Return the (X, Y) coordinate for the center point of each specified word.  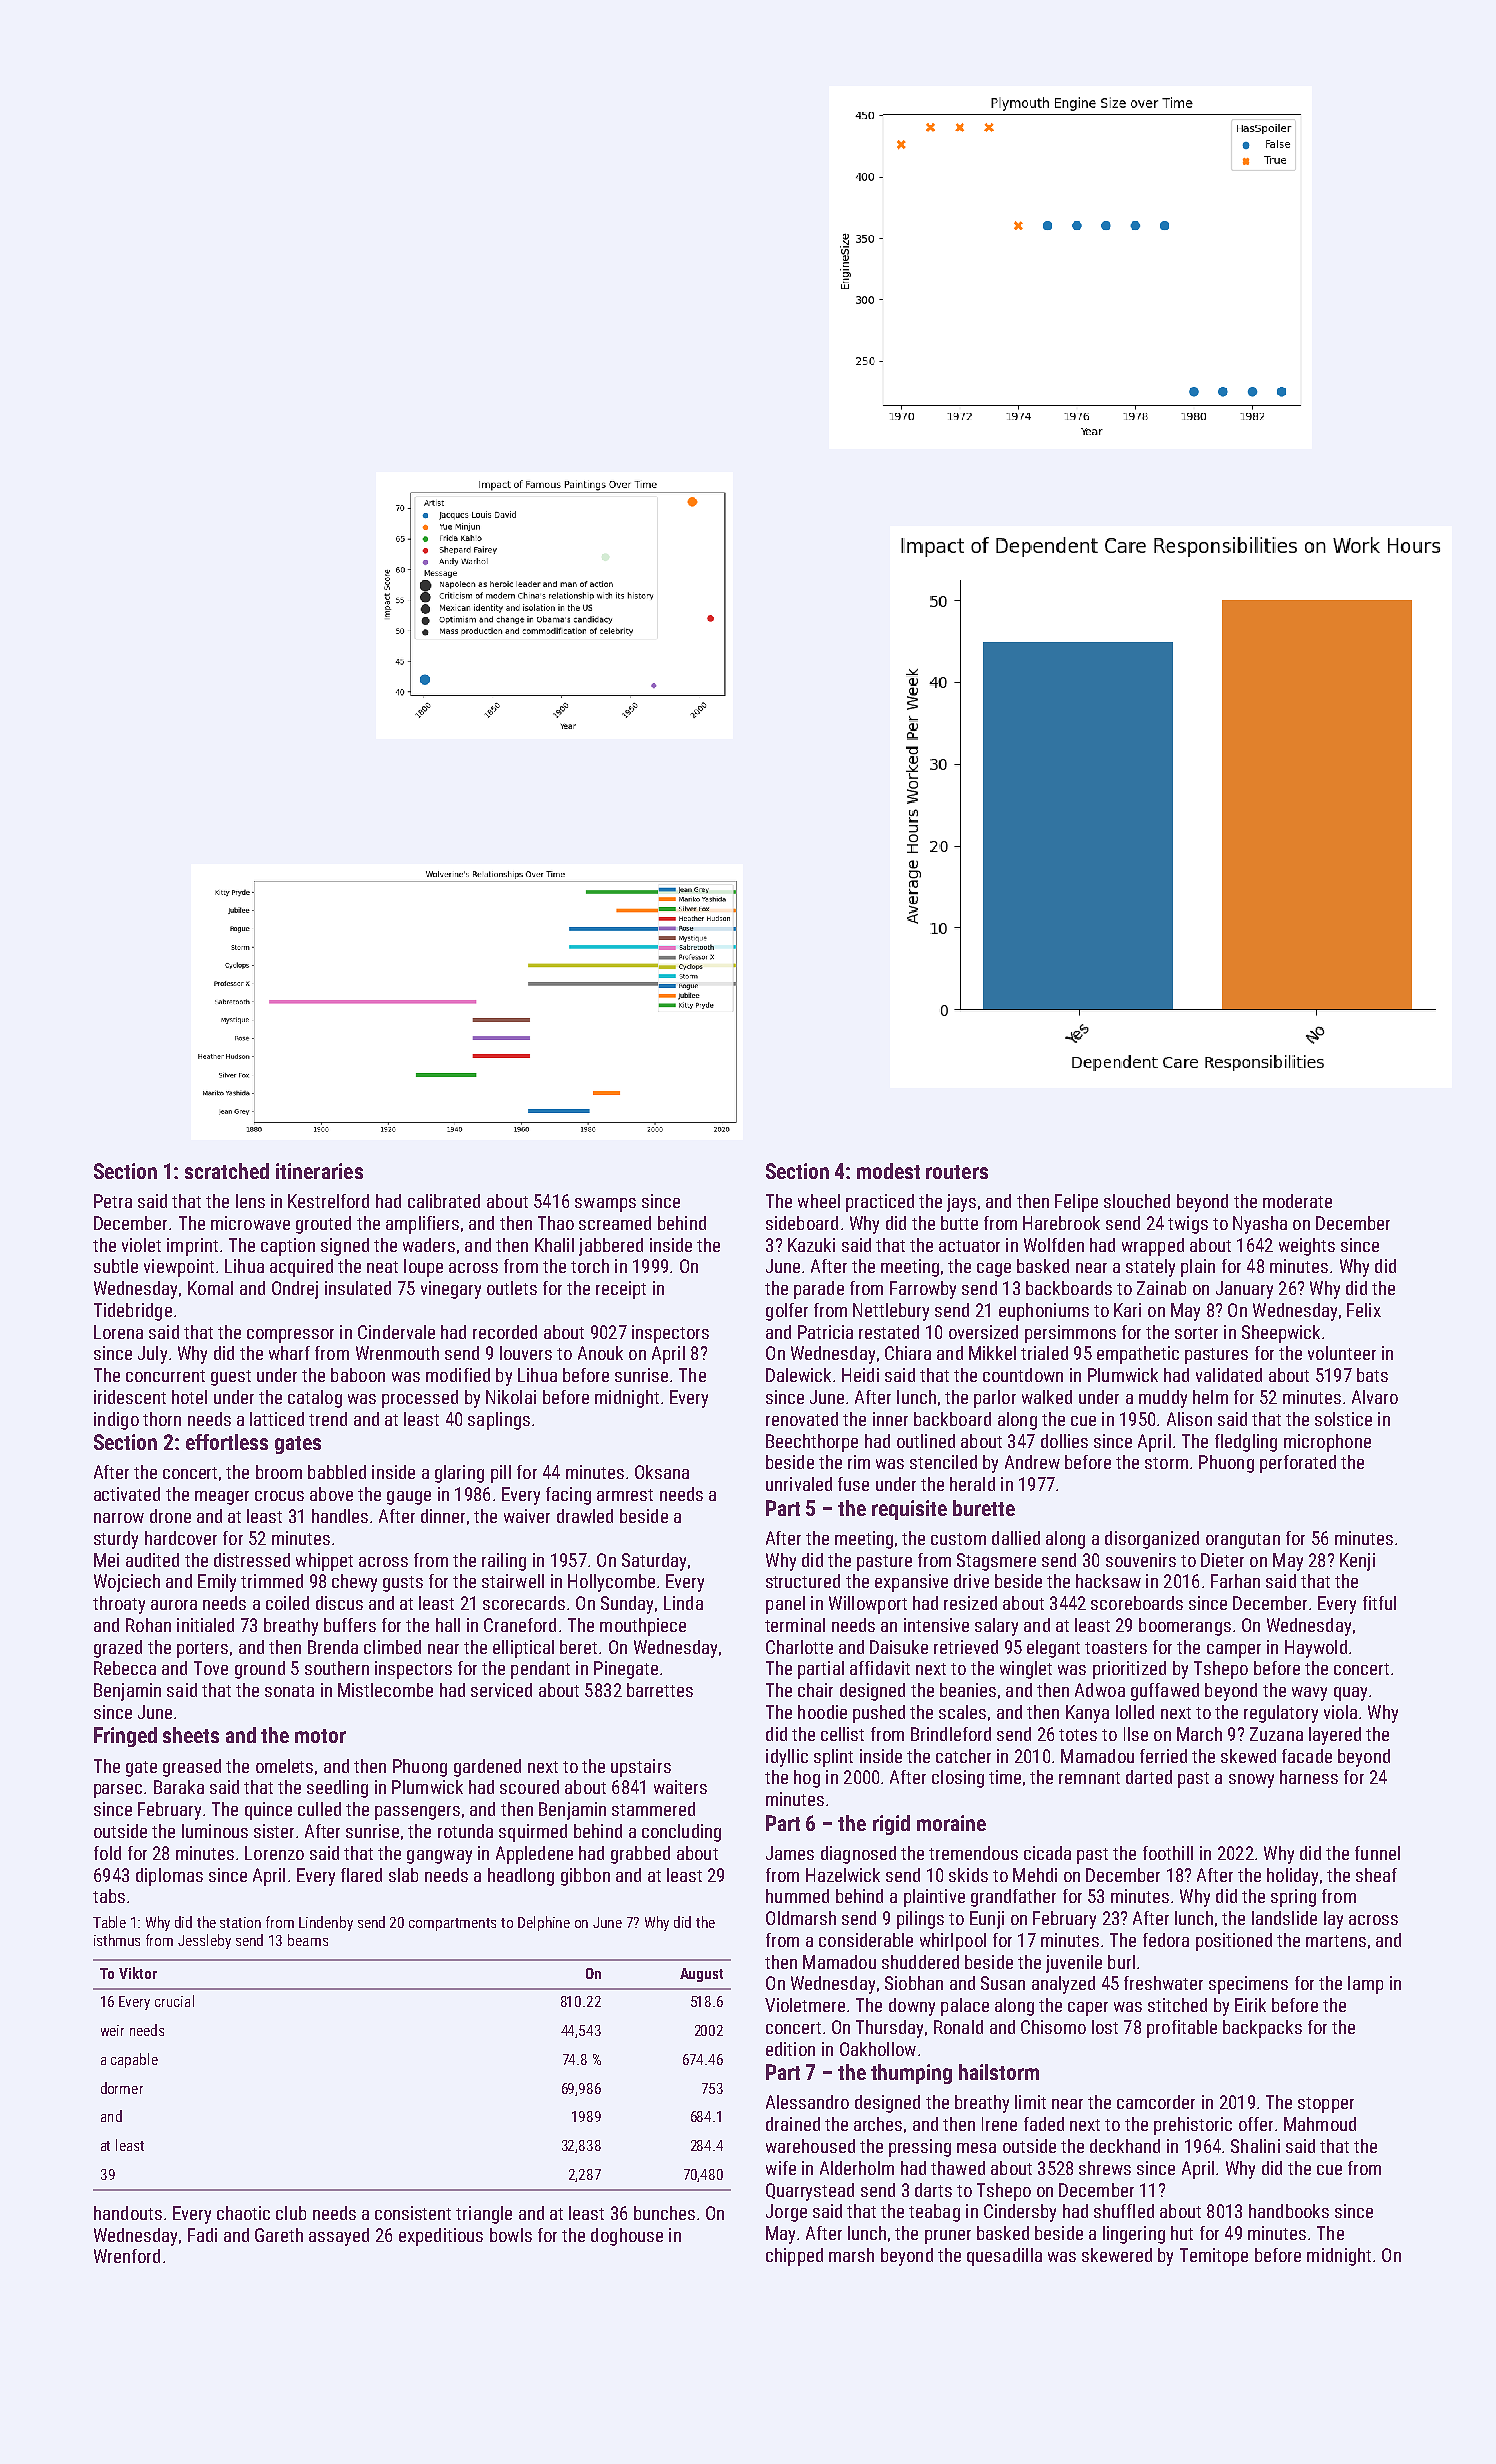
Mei (106, 1560)
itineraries (319, 1171)
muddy (1163, 1399)
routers (957, 1172)
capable (134, 2060)
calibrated (444, 1201)
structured (803, 1581)
